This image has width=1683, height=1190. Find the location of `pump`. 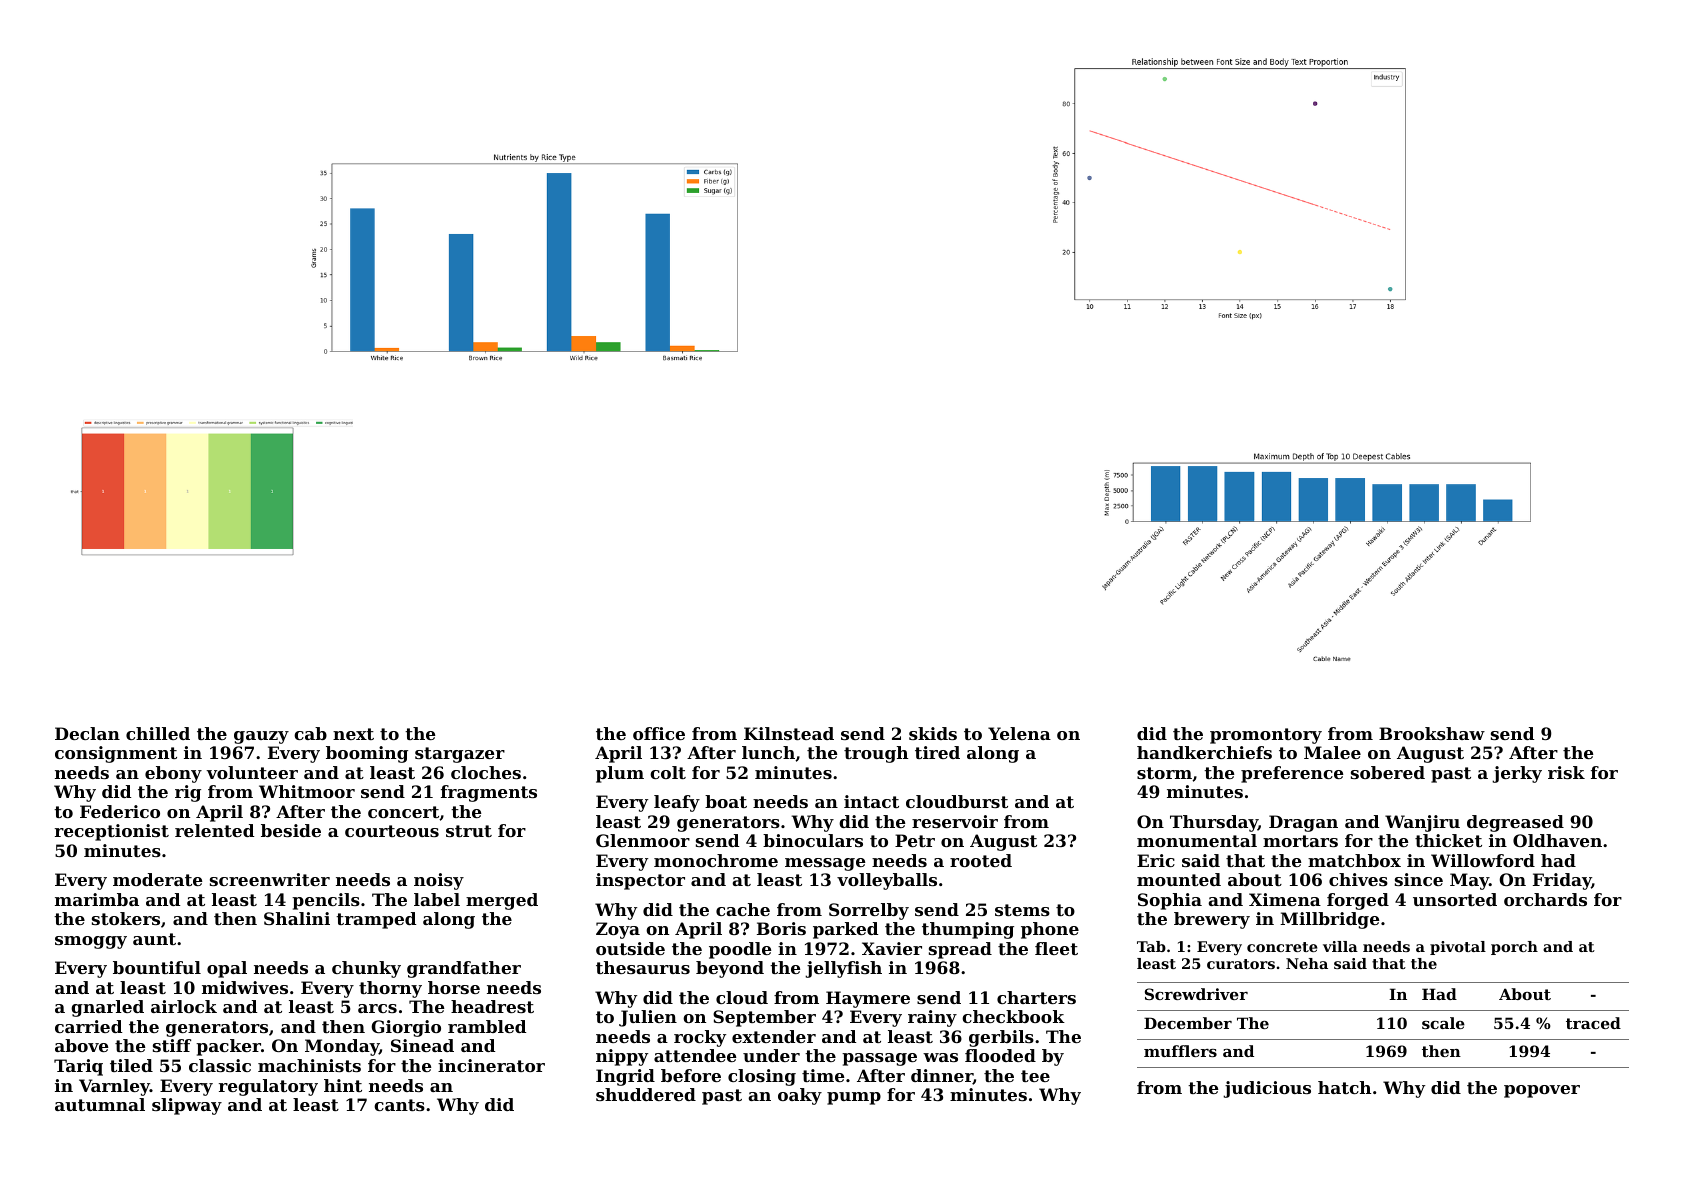

pump is located at coordinates (854, 1098).
